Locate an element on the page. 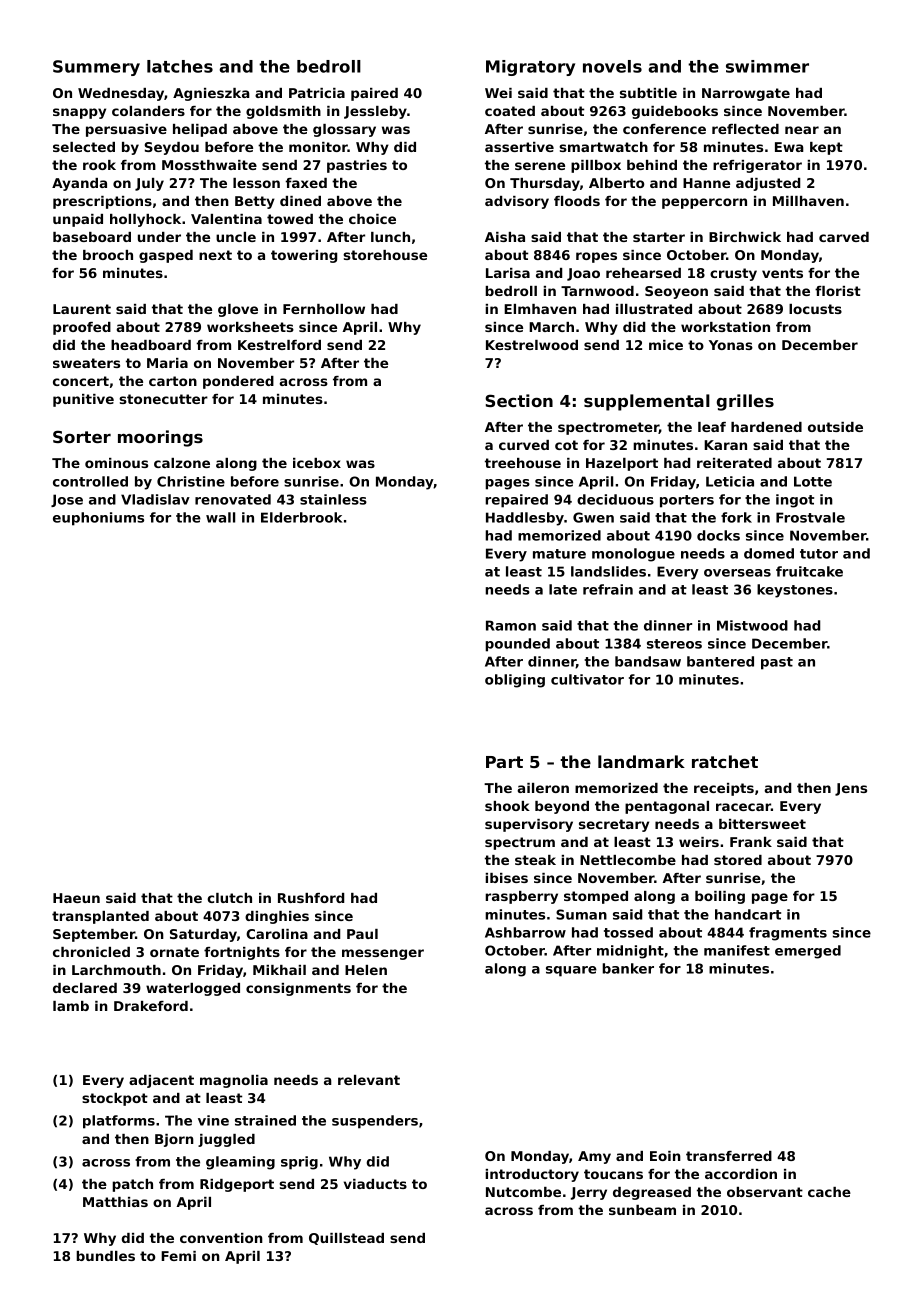 Image resolution: width=924 pixels, height=1314 pixels. Jens is located at coordinates (851, 789).
